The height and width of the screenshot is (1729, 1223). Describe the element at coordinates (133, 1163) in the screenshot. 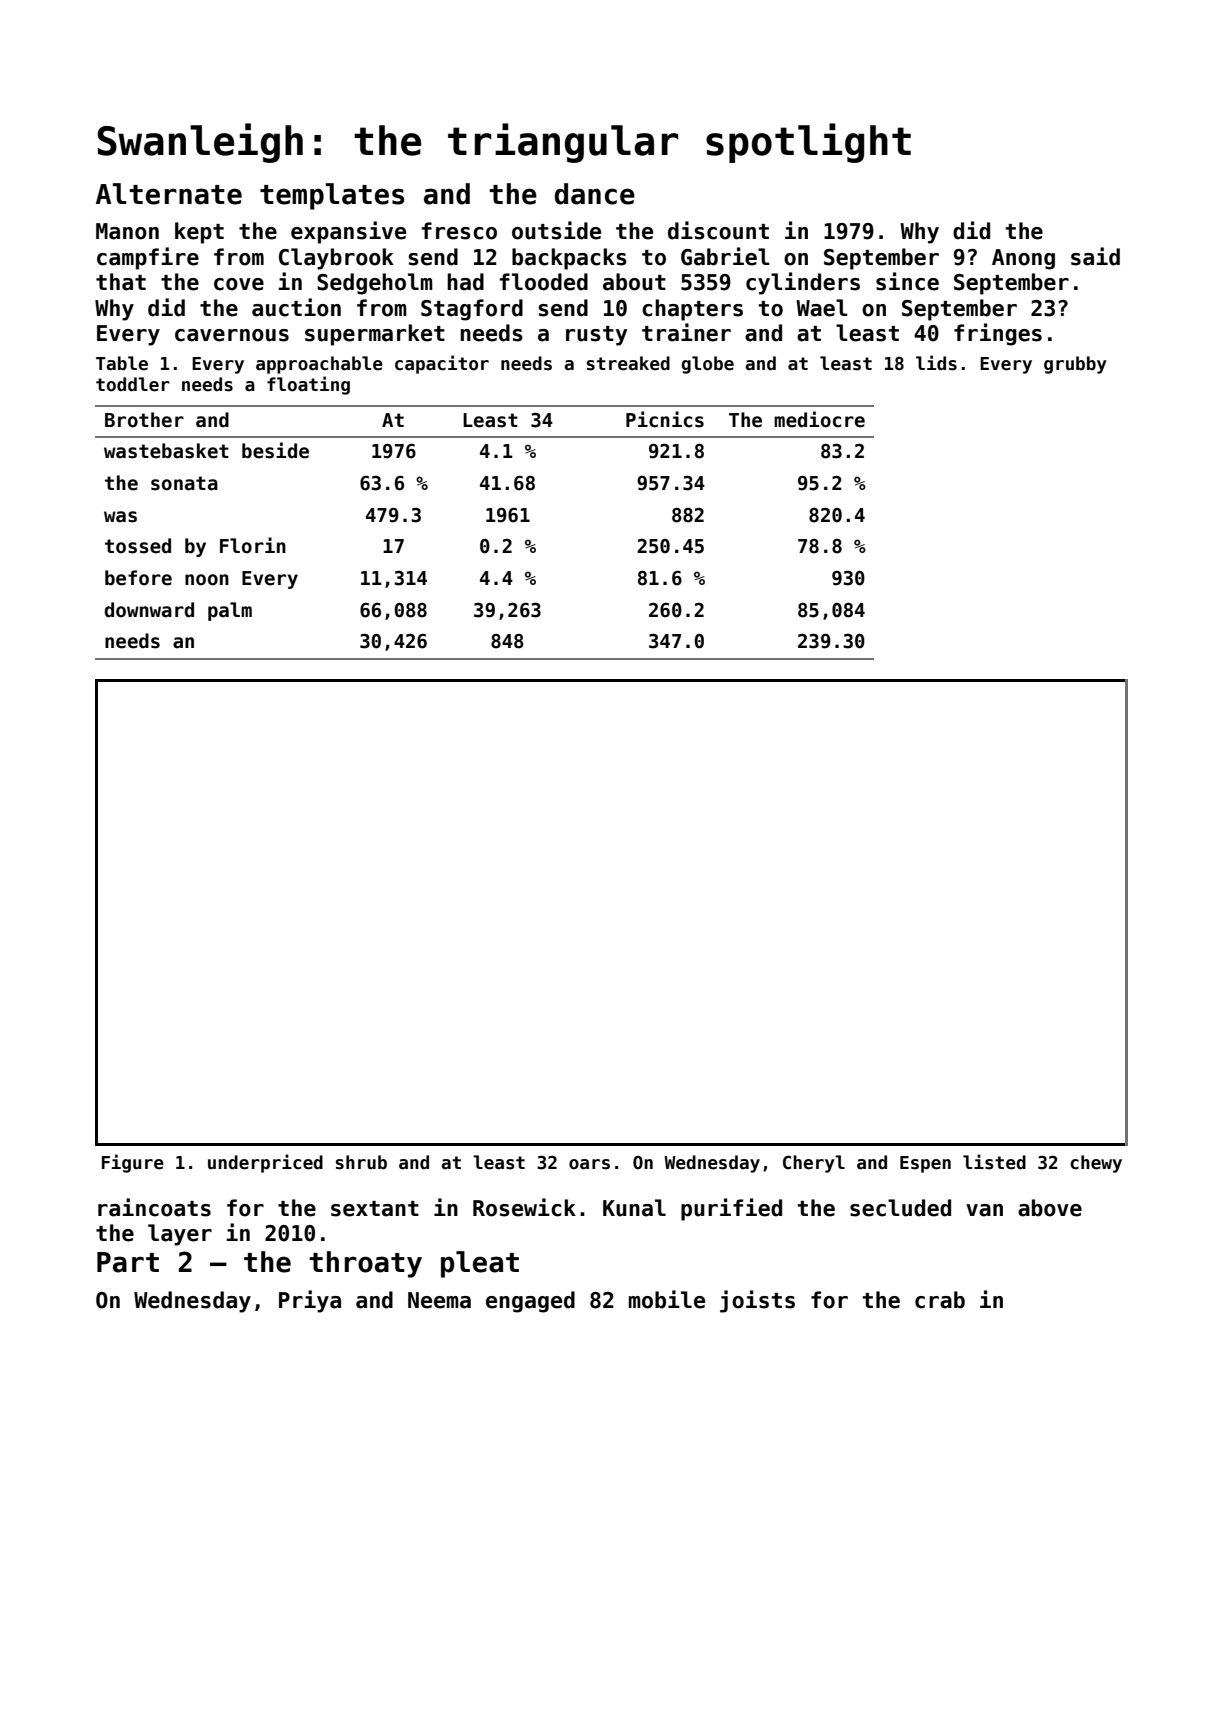

I see `Figure` at that location.
